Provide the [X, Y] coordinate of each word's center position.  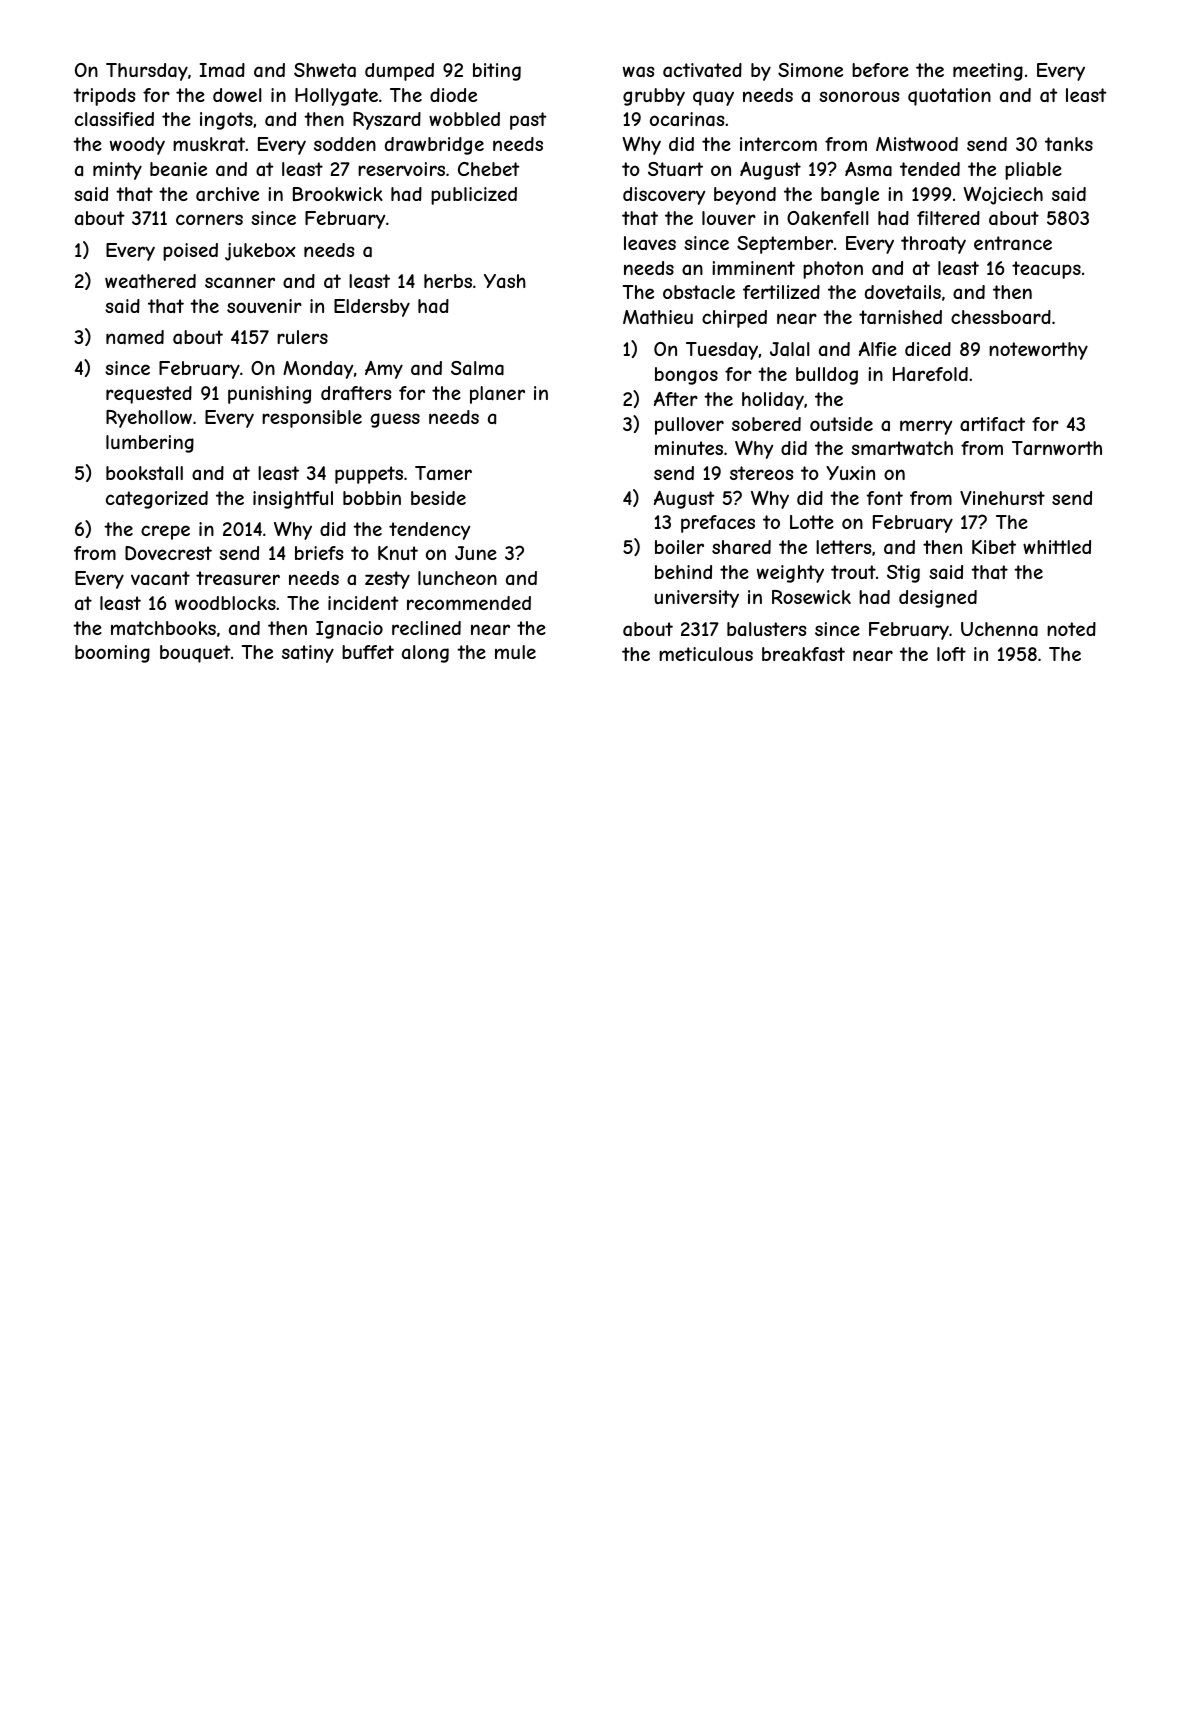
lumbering [150, 444]
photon [833, 270]
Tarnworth [1057, 448]
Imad [222, 70]
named [135, 337]
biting [497, 72]
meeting [988, 72]
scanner [240, 283]
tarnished [900, 317]
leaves [650, 243]
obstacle [699, 292]
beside [438, 498]
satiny [308, 654]
